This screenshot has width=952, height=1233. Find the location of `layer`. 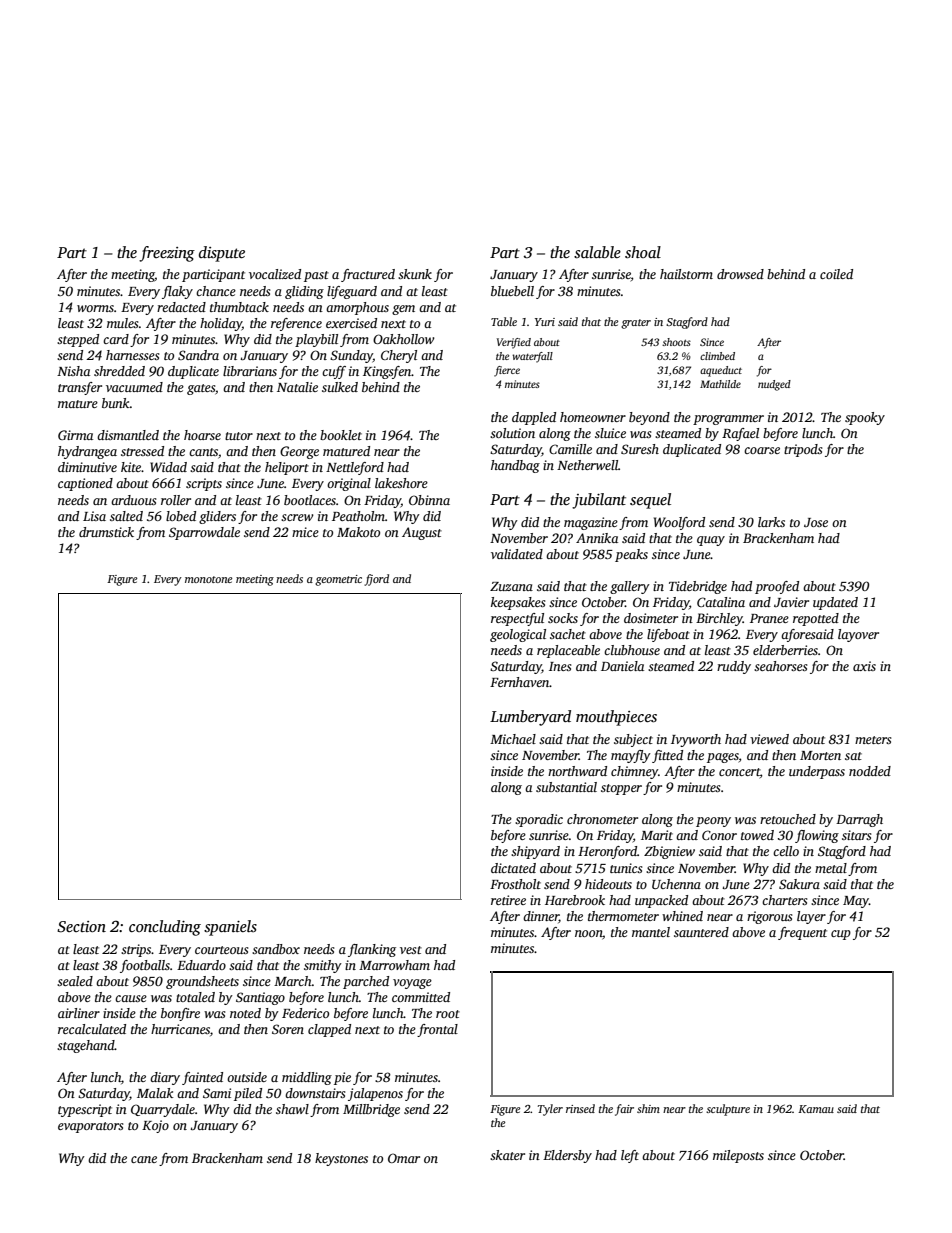

layer is located at coordinates (811, 917).
